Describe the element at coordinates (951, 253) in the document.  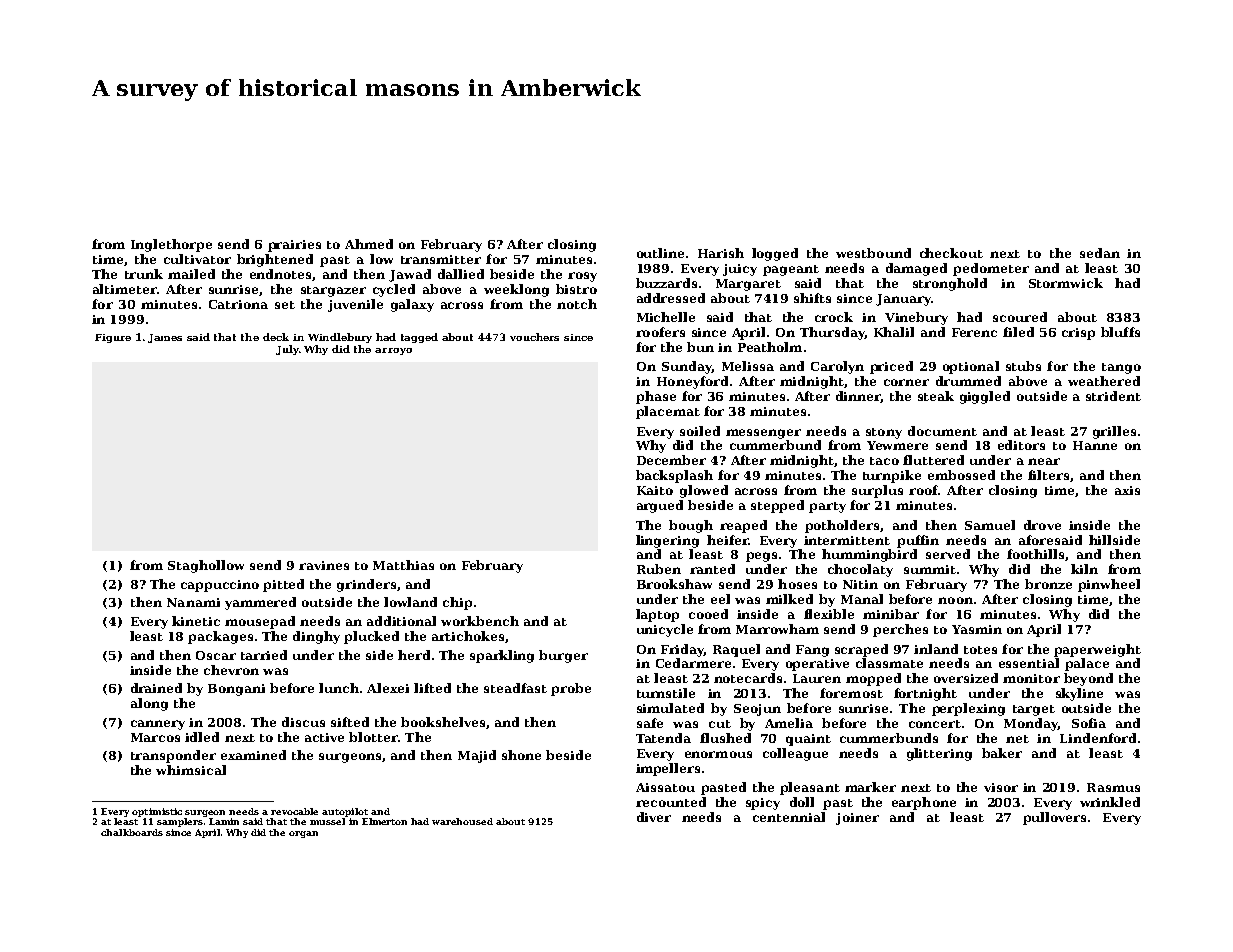
I see `checkout` at that location.
